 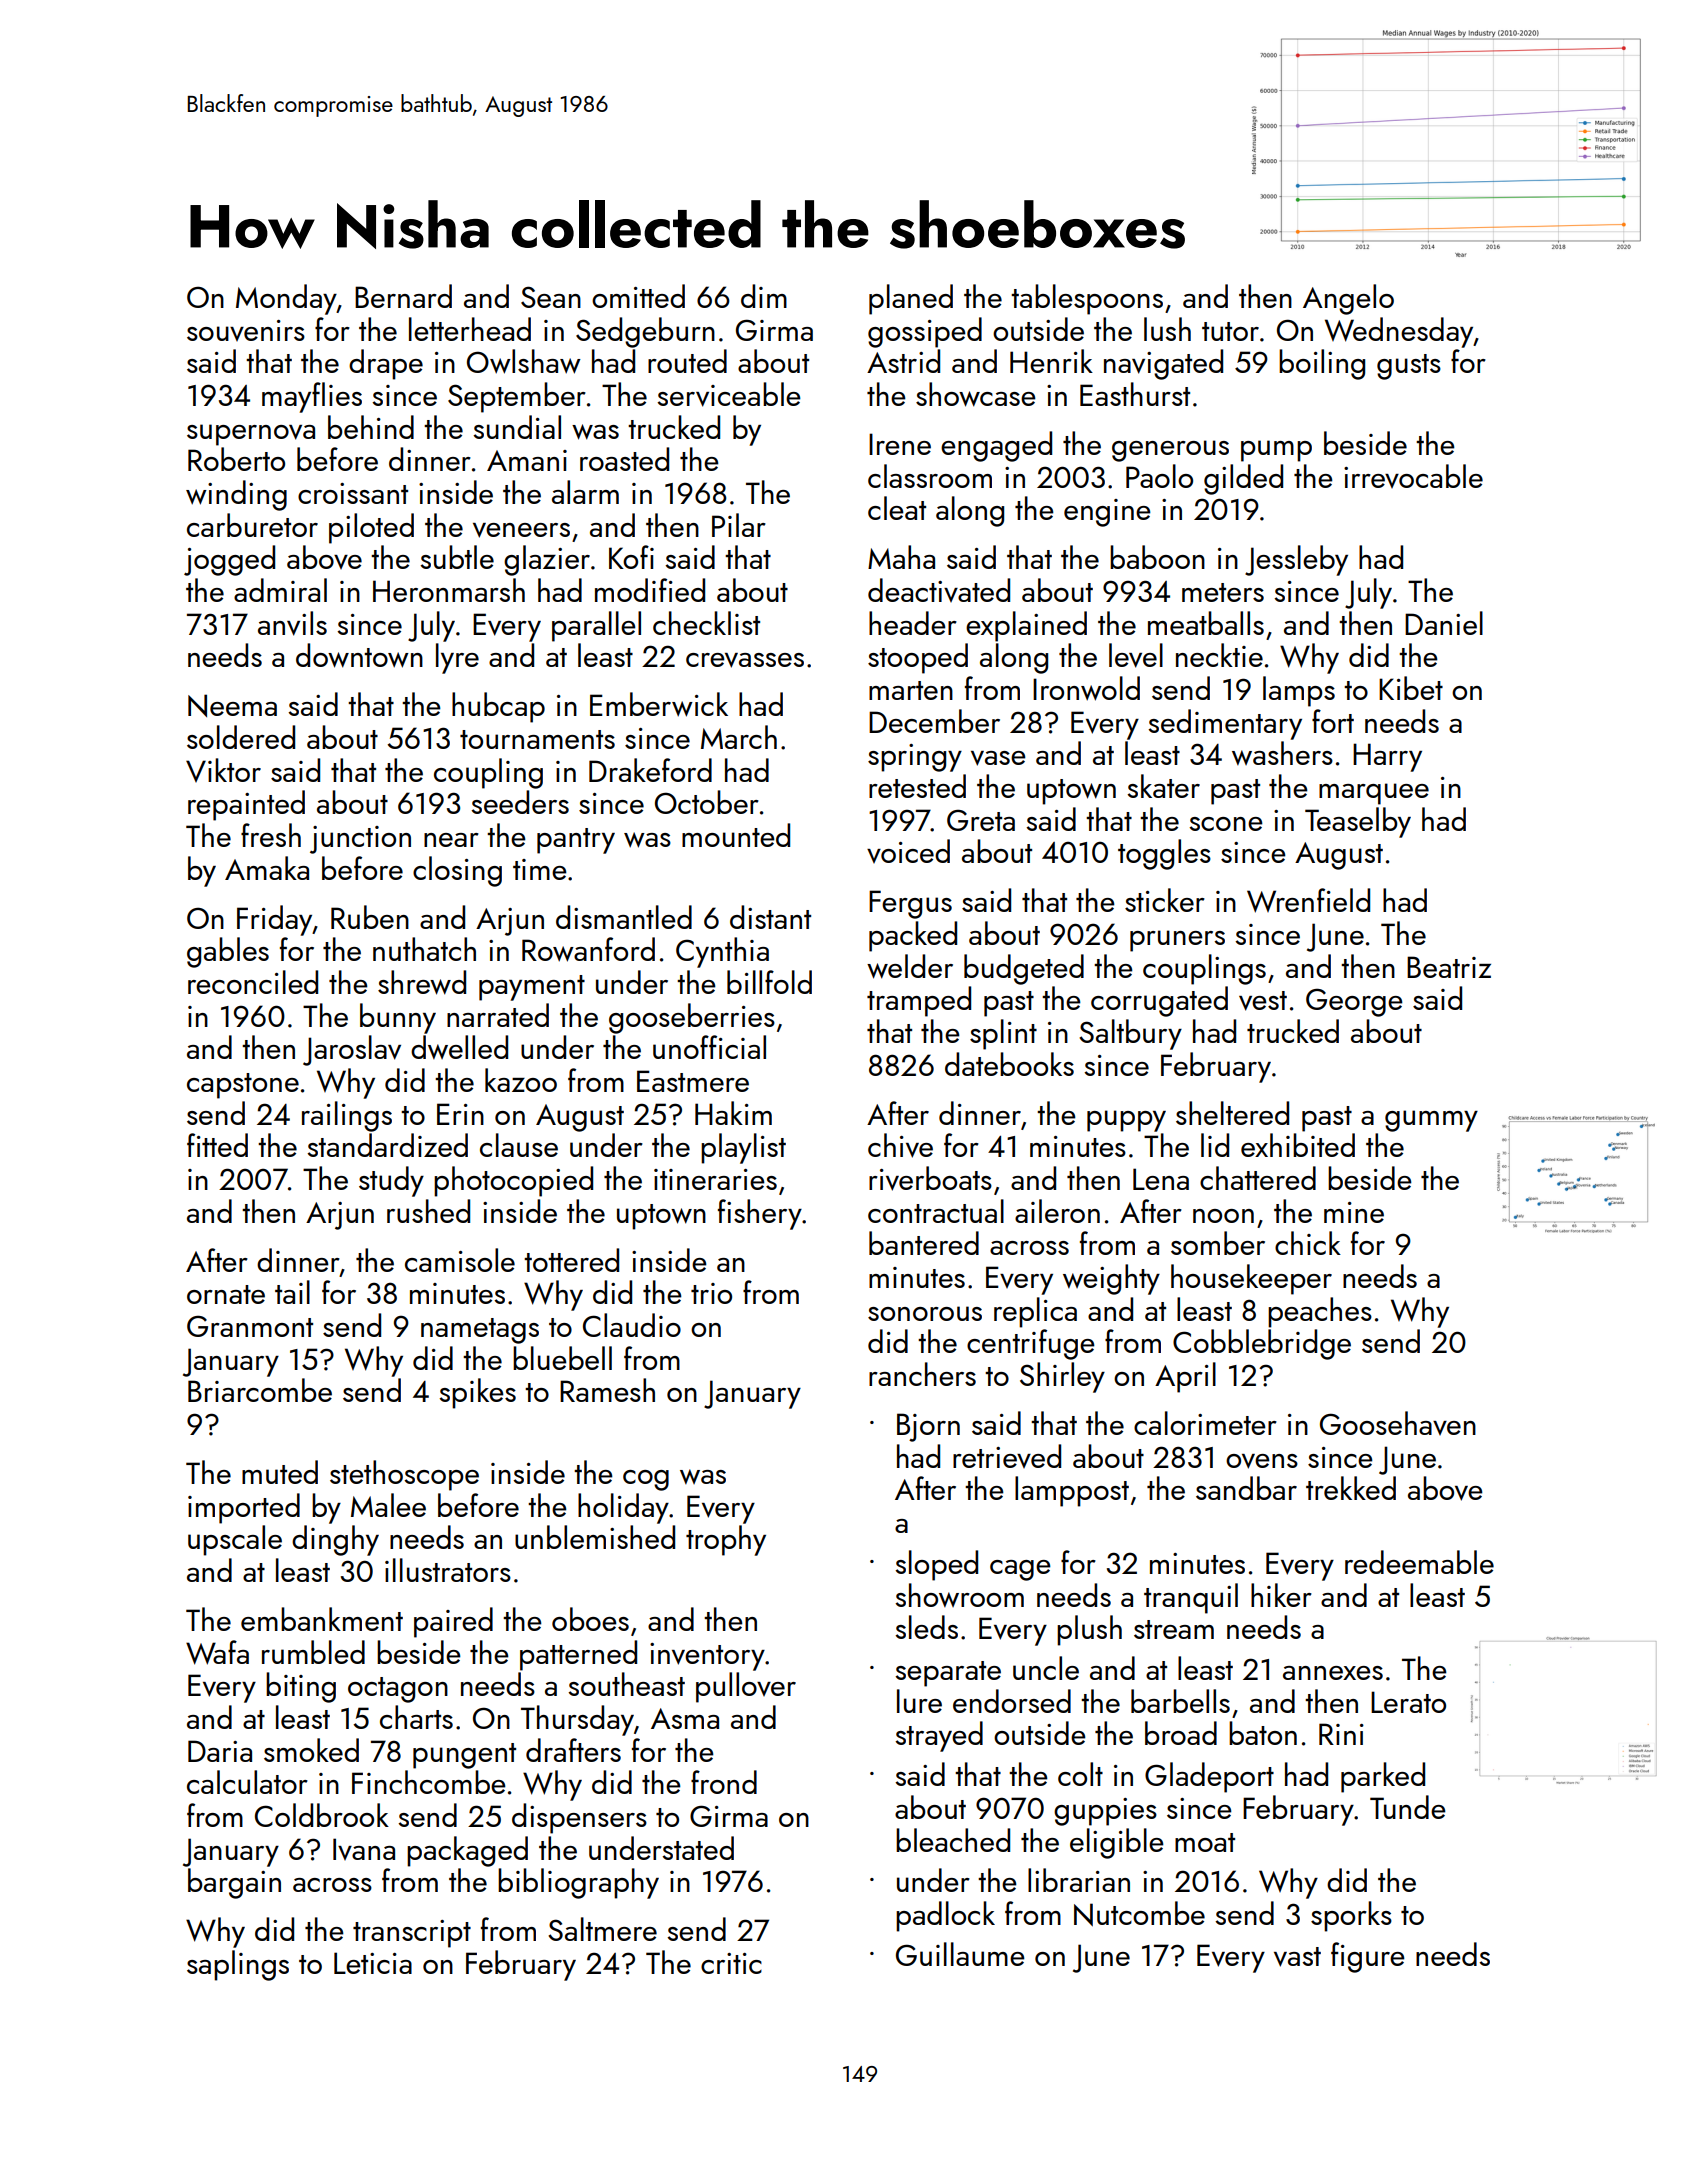 What do you see at coordinates (498, 1015) in the page?
I see `narrated` at bounding box center [498, 1015].
